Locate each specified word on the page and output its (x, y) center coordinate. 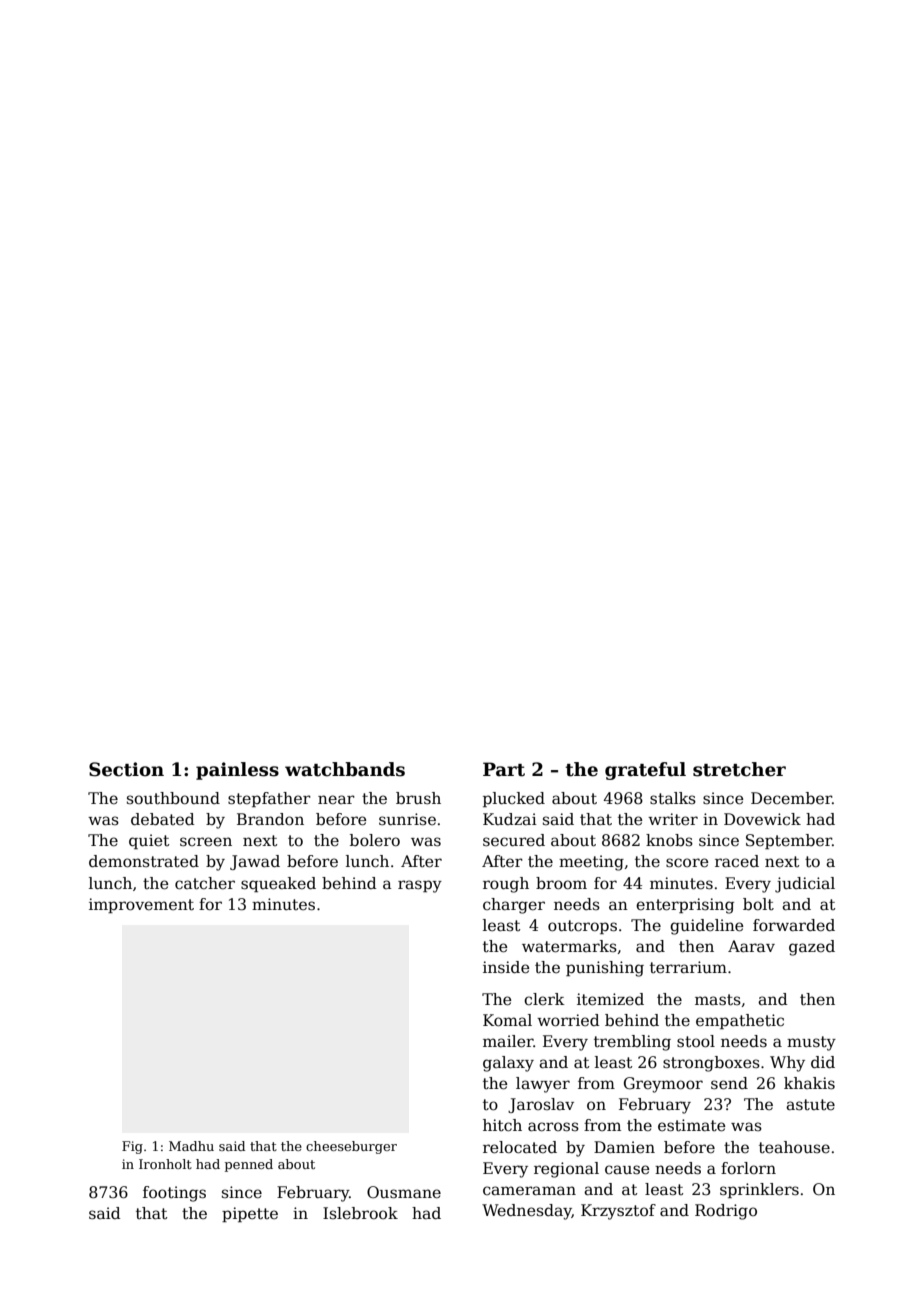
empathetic (740, 1021)
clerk (544, 999)
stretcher (739, 769)
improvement (141, 905)
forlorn (748, 1168)
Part (504, 769)
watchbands (345, 769)
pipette (250, 1214)
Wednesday (527, 1212)
